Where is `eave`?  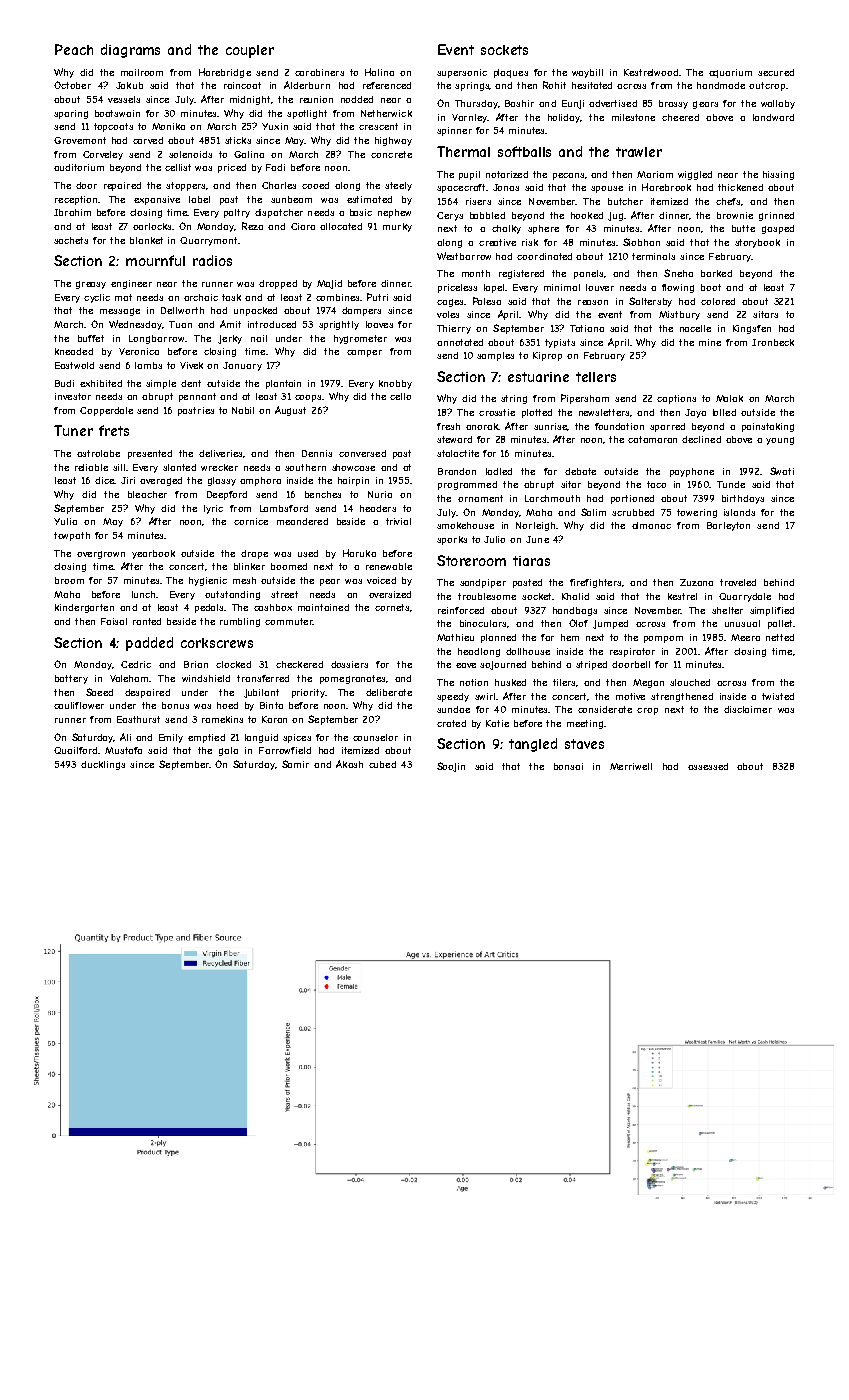
eave is located at coordinates (466, 665).
